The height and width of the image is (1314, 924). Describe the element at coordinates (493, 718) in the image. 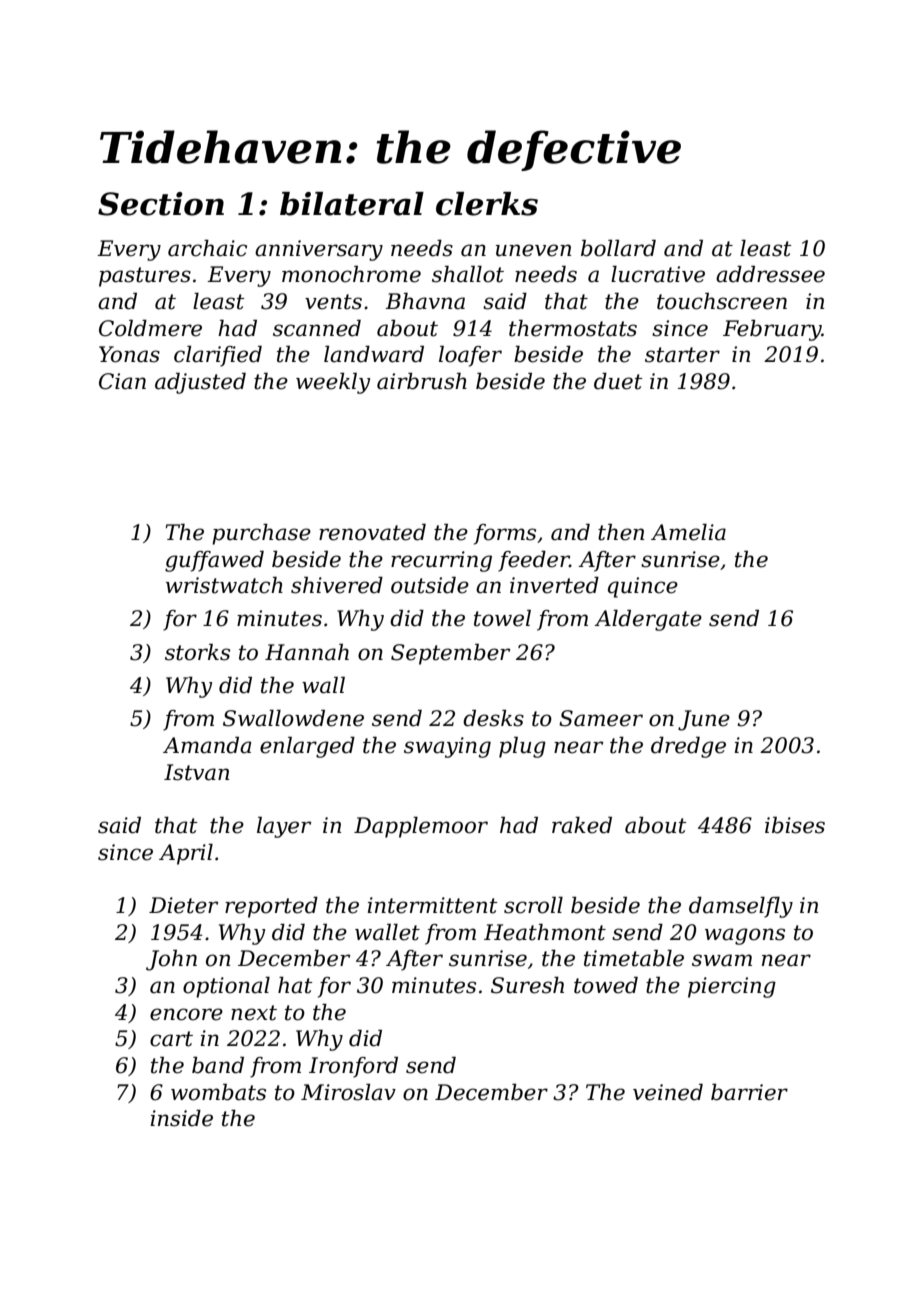

I see `desks` at that location.
